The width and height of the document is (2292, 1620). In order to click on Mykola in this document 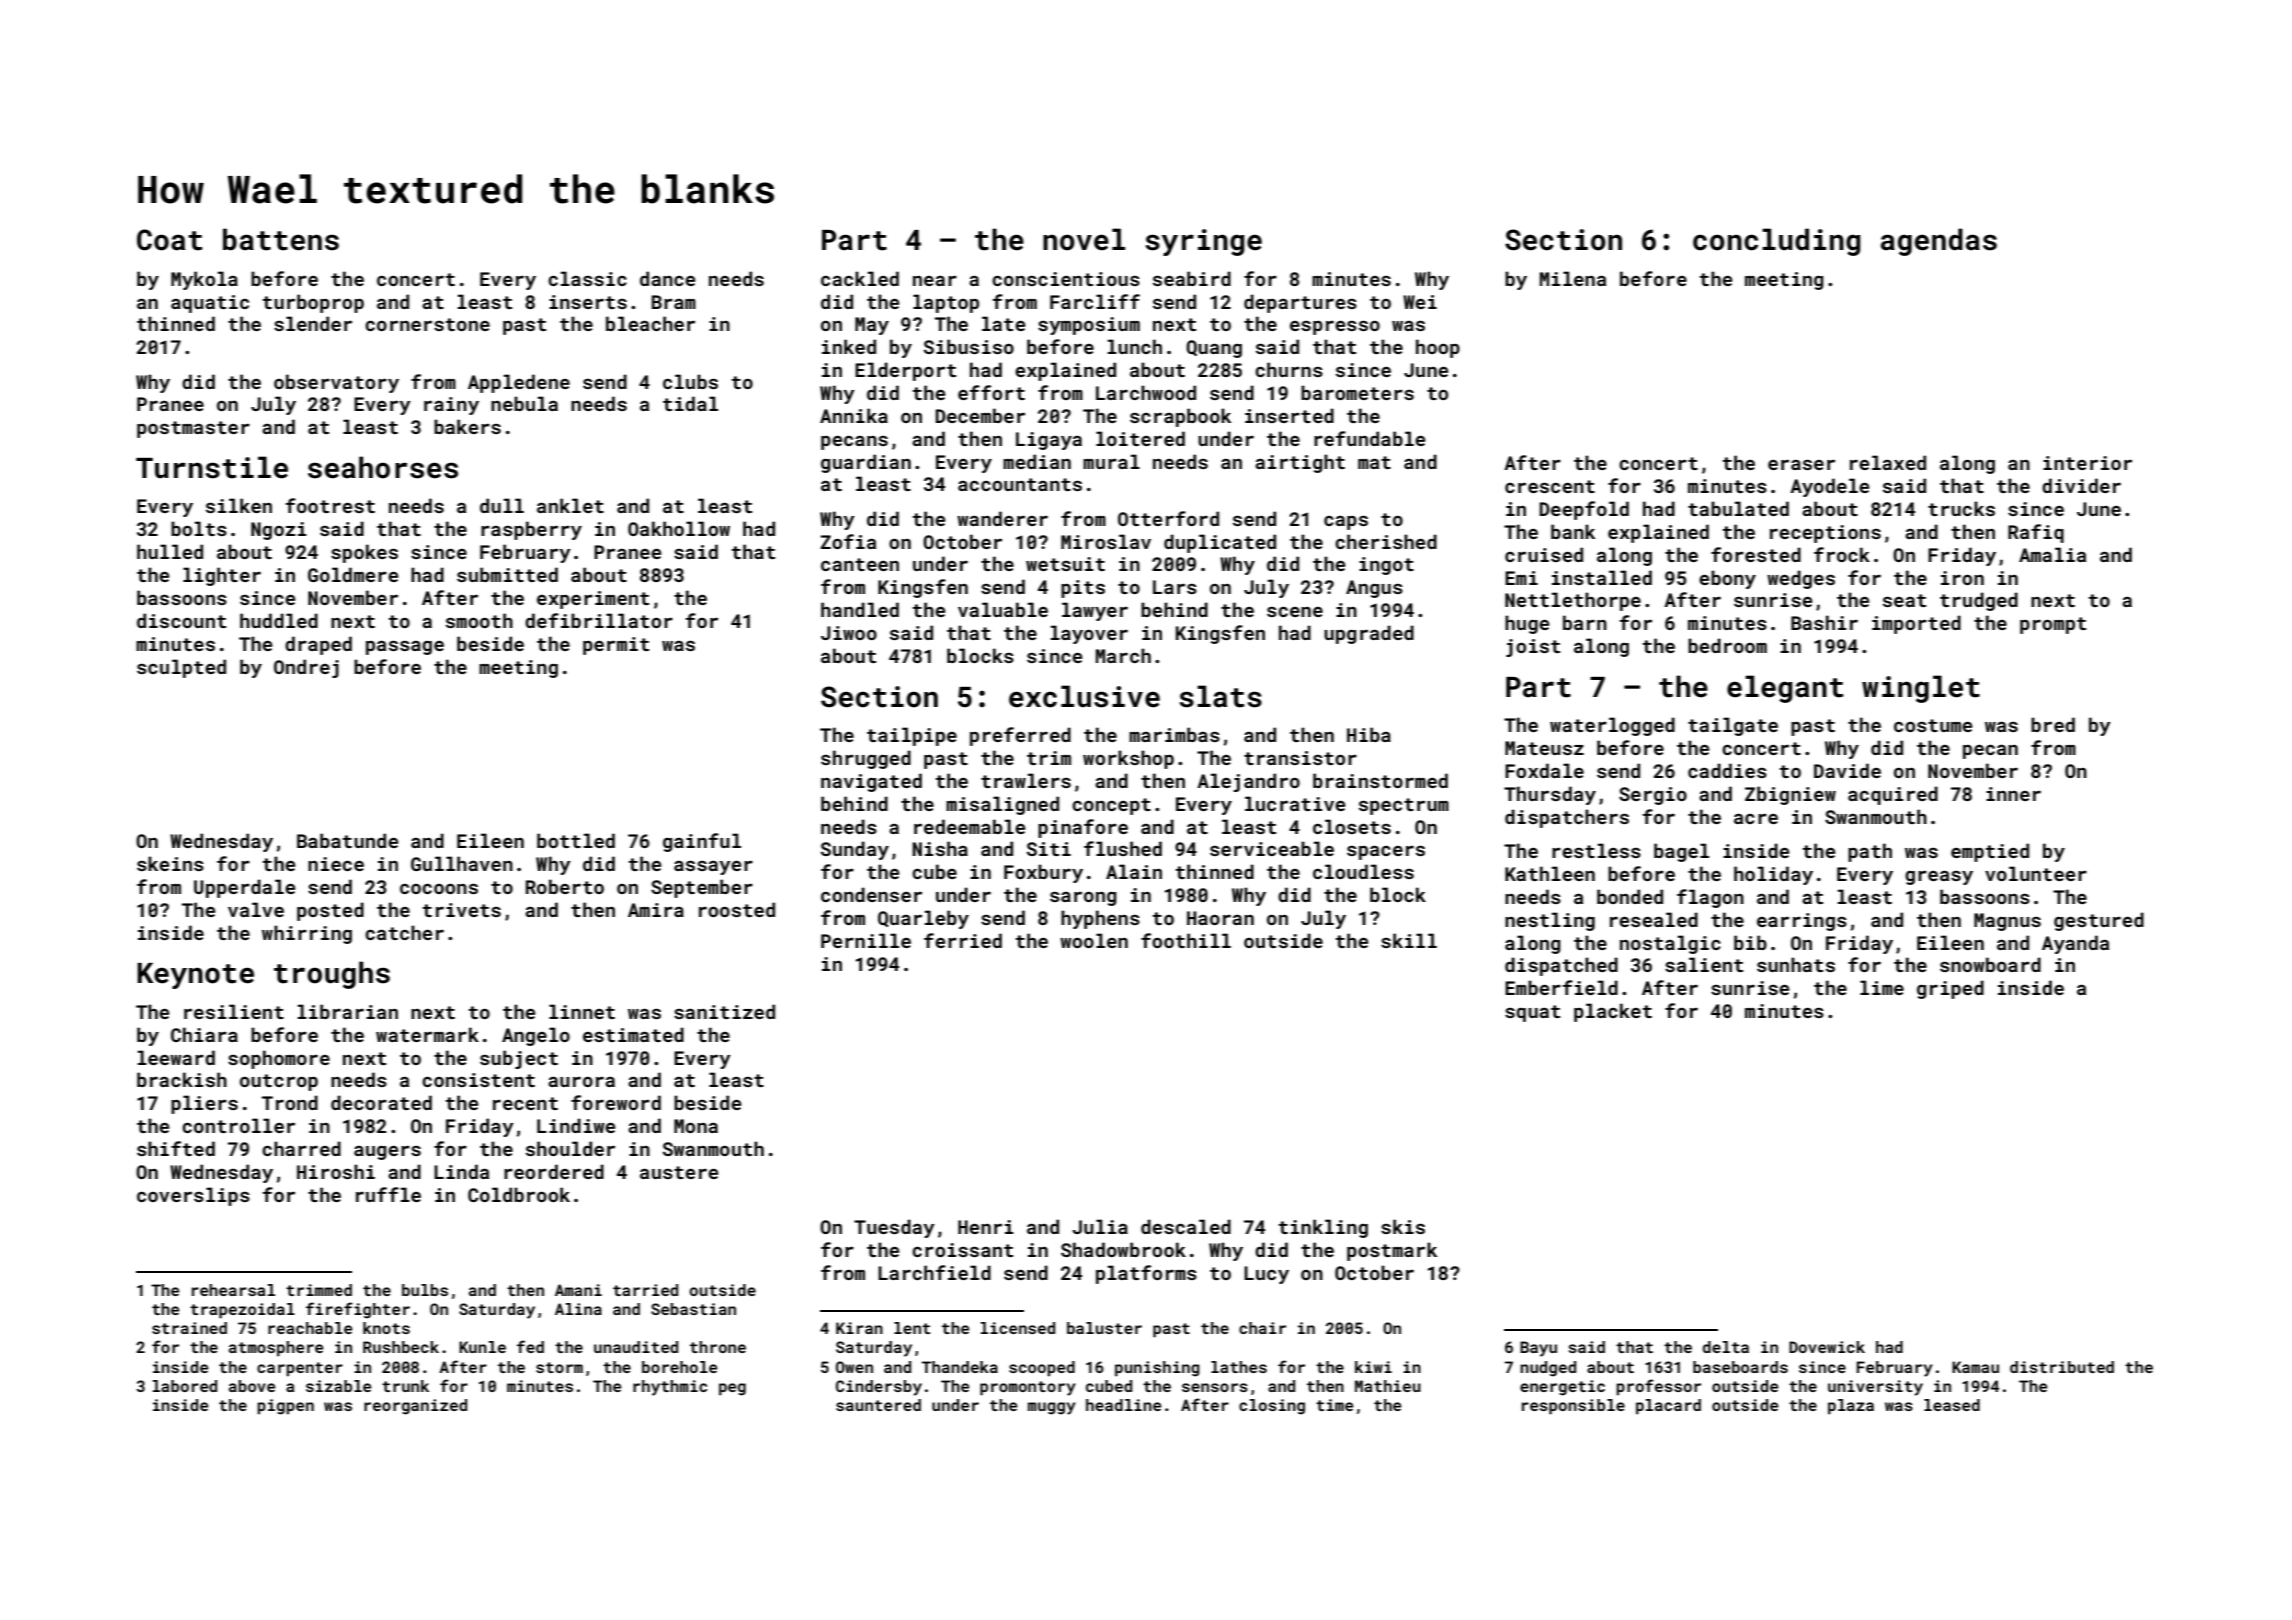, I will do `click(204, 280)`.
